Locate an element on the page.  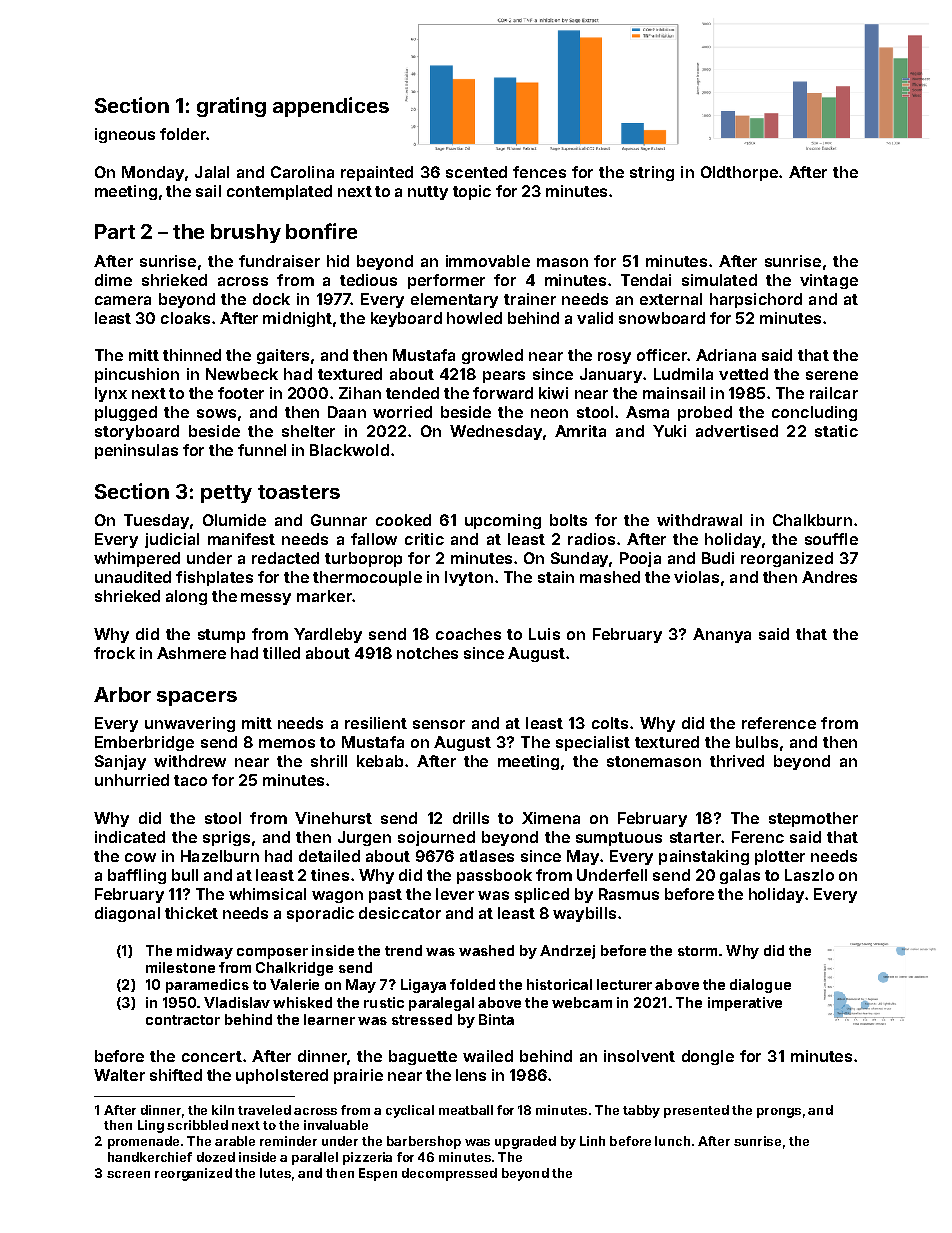
Carolina is located at coordinates (302, 172).
